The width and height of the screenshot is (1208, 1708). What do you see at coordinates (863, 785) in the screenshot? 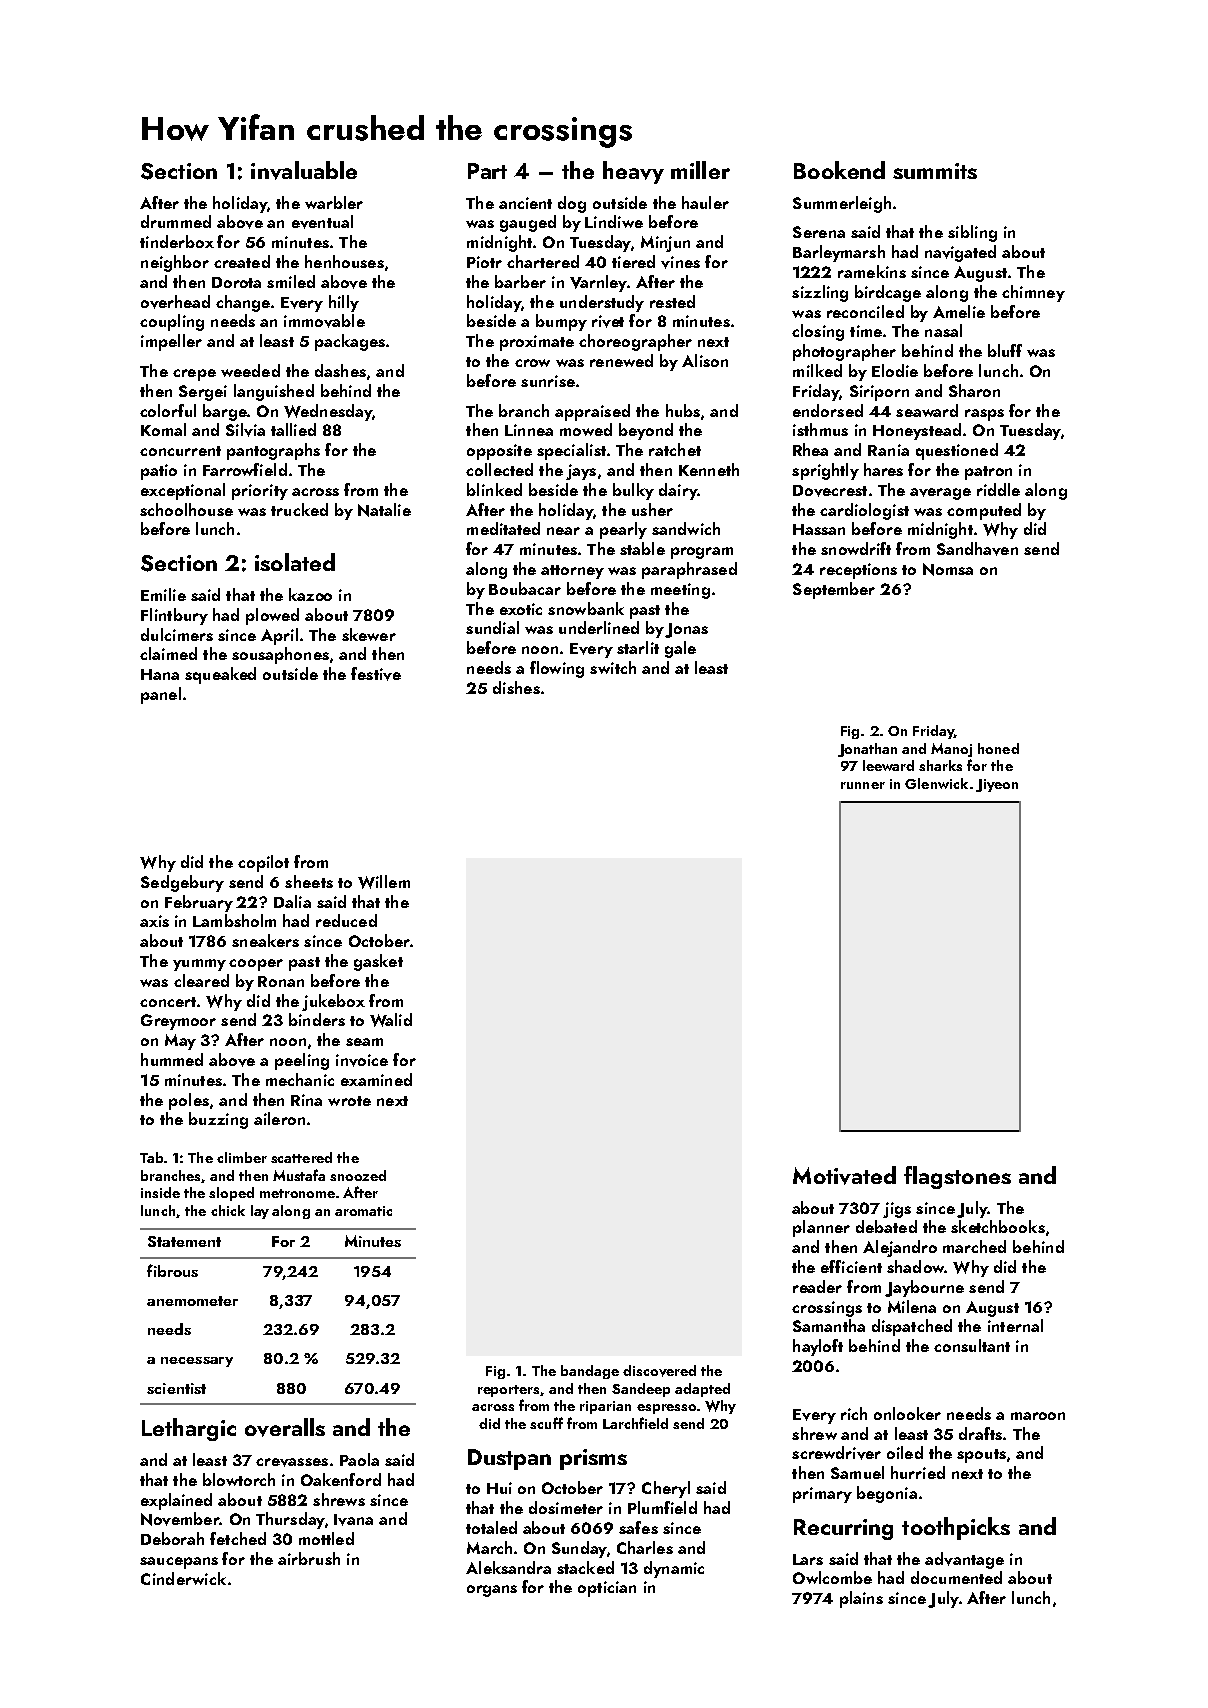
I see `runner` at bounding box center [863, 785].
